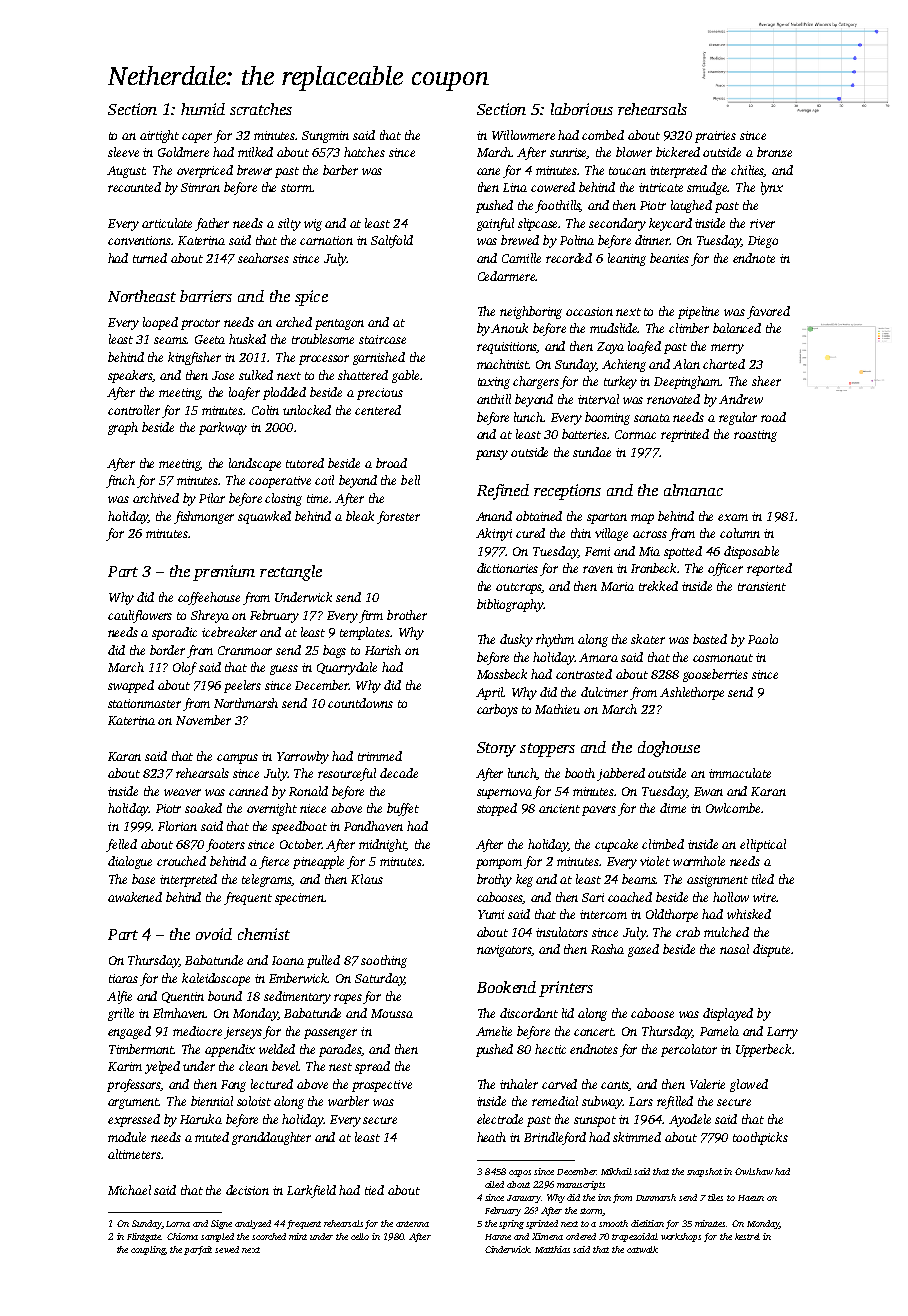 This screenshot has height=1316, width=908. What do you see at coordinates (374, 1190) in the screenshot?
I see `tied` at bounding box center [374, 1190].
